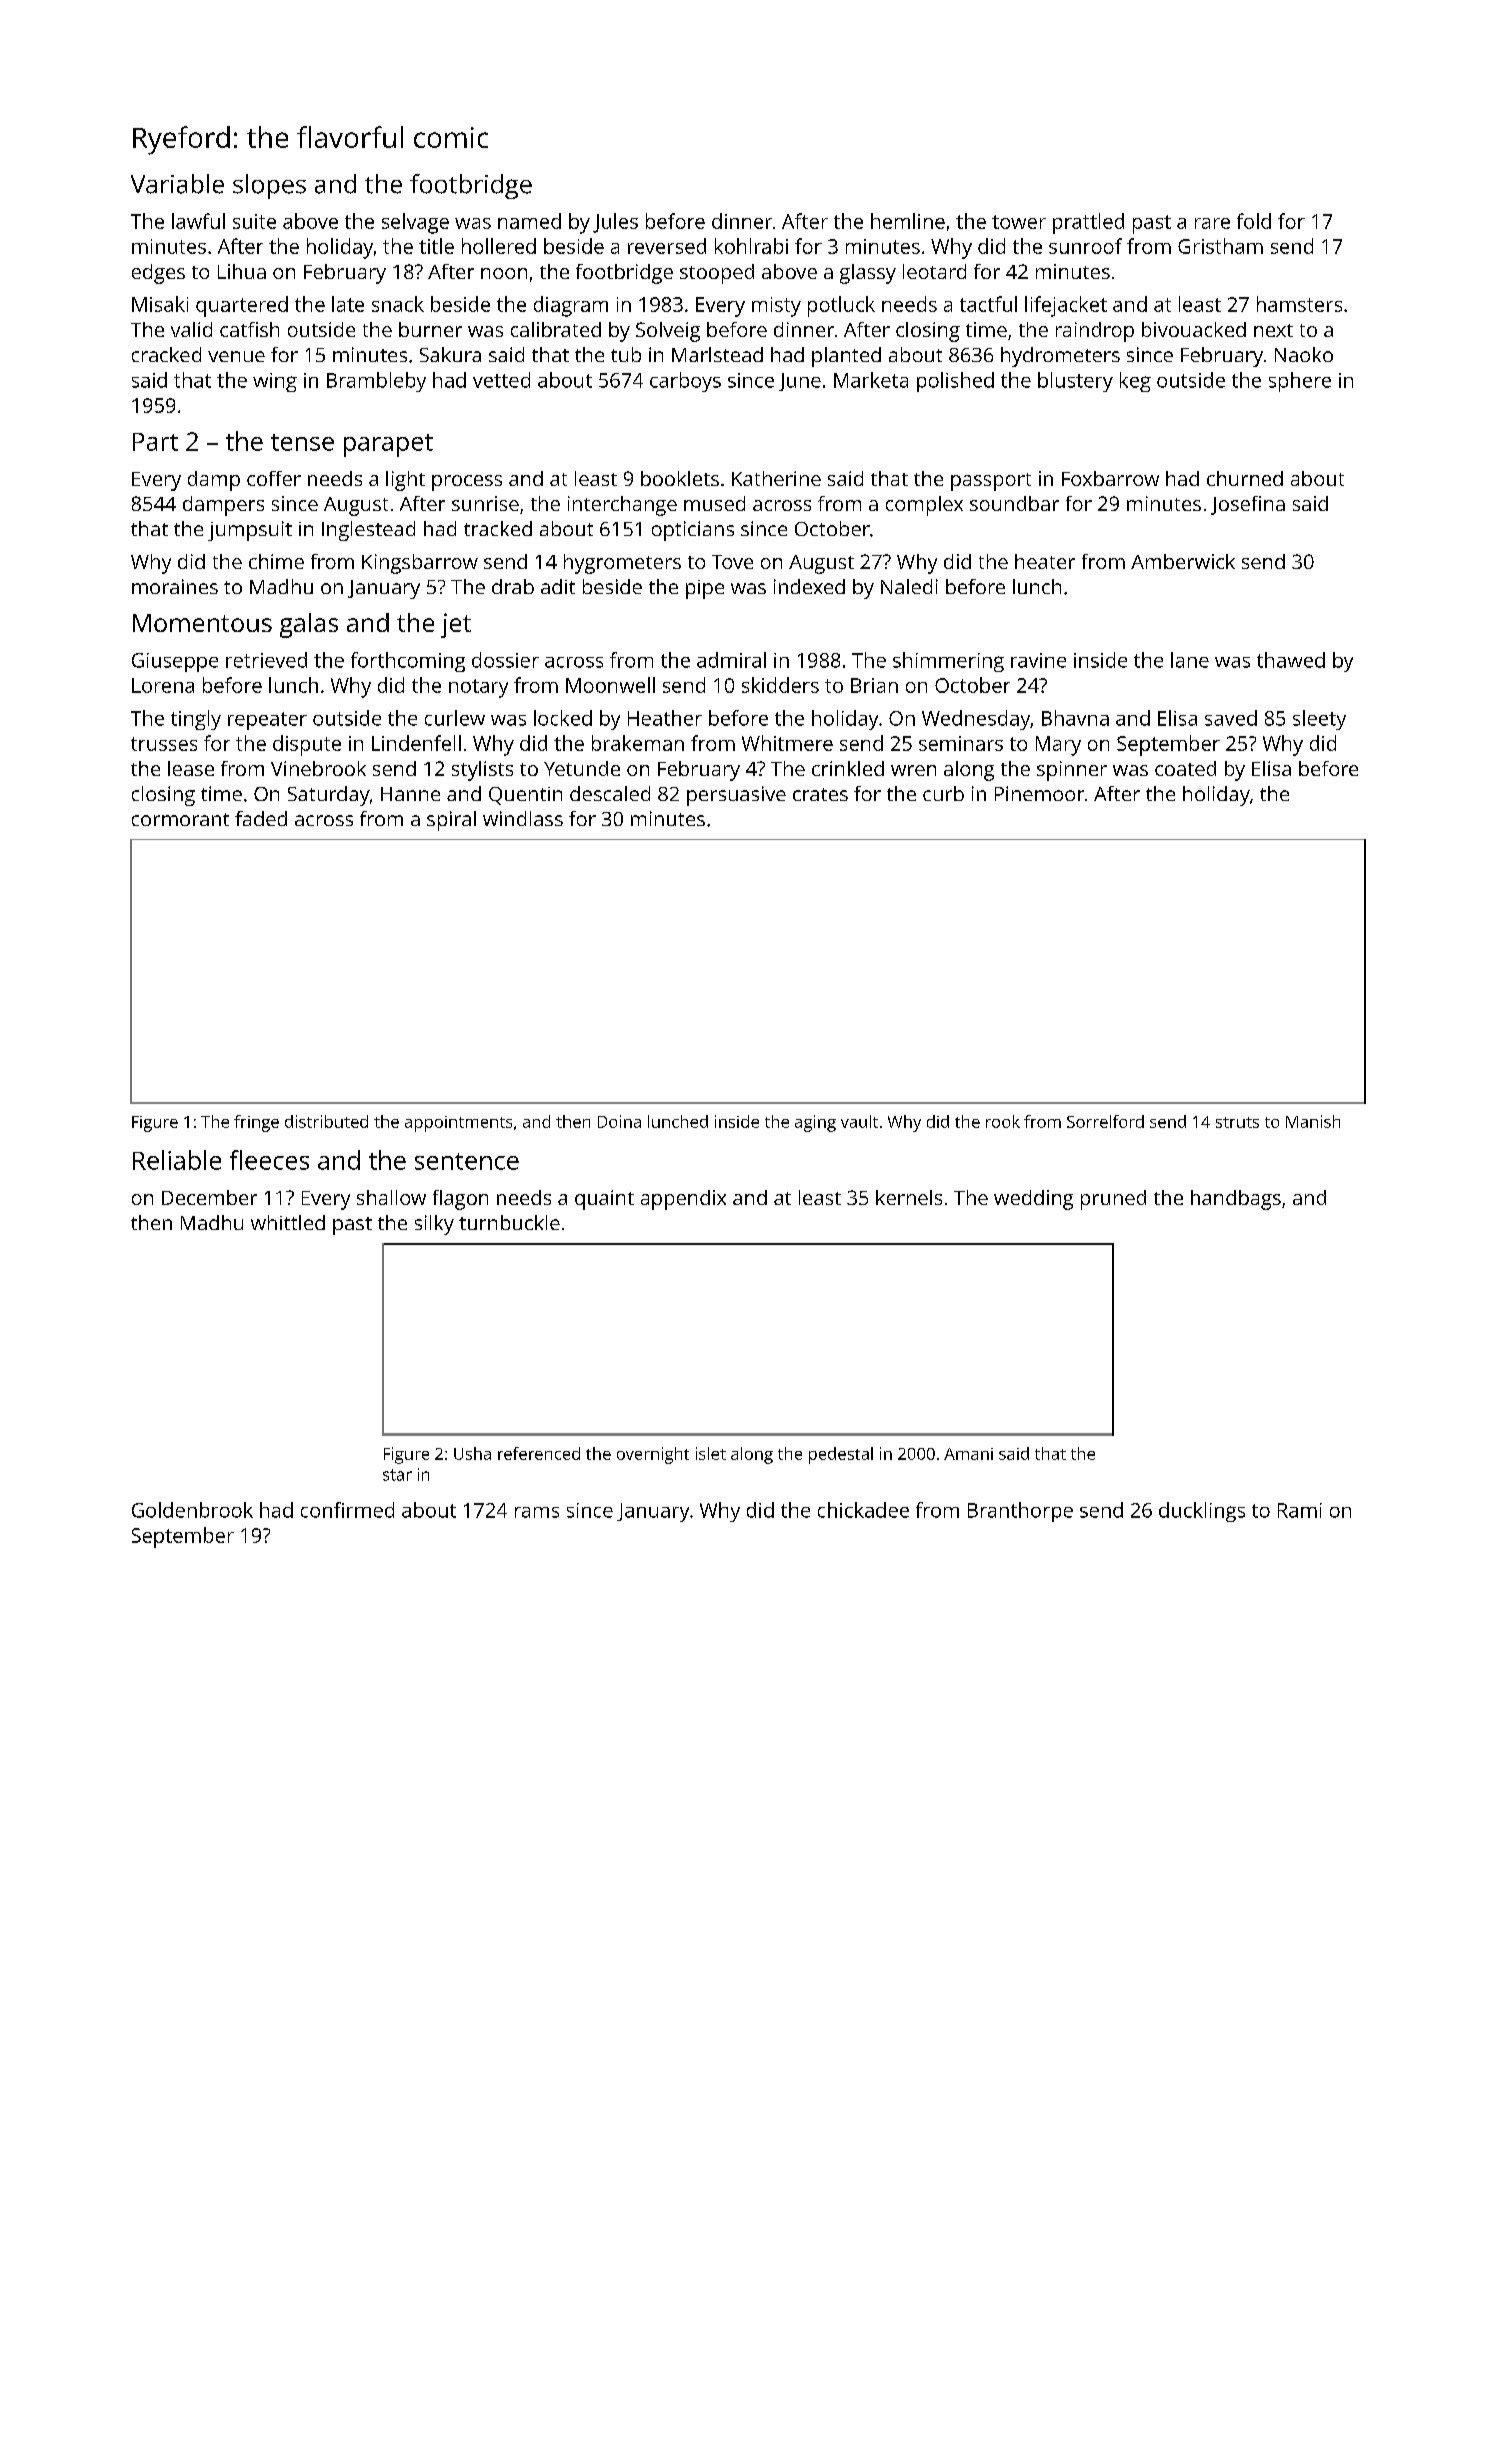  Describe the element at coordinates (1300, 382) in the screenshot. I see `sphere` at that location.
